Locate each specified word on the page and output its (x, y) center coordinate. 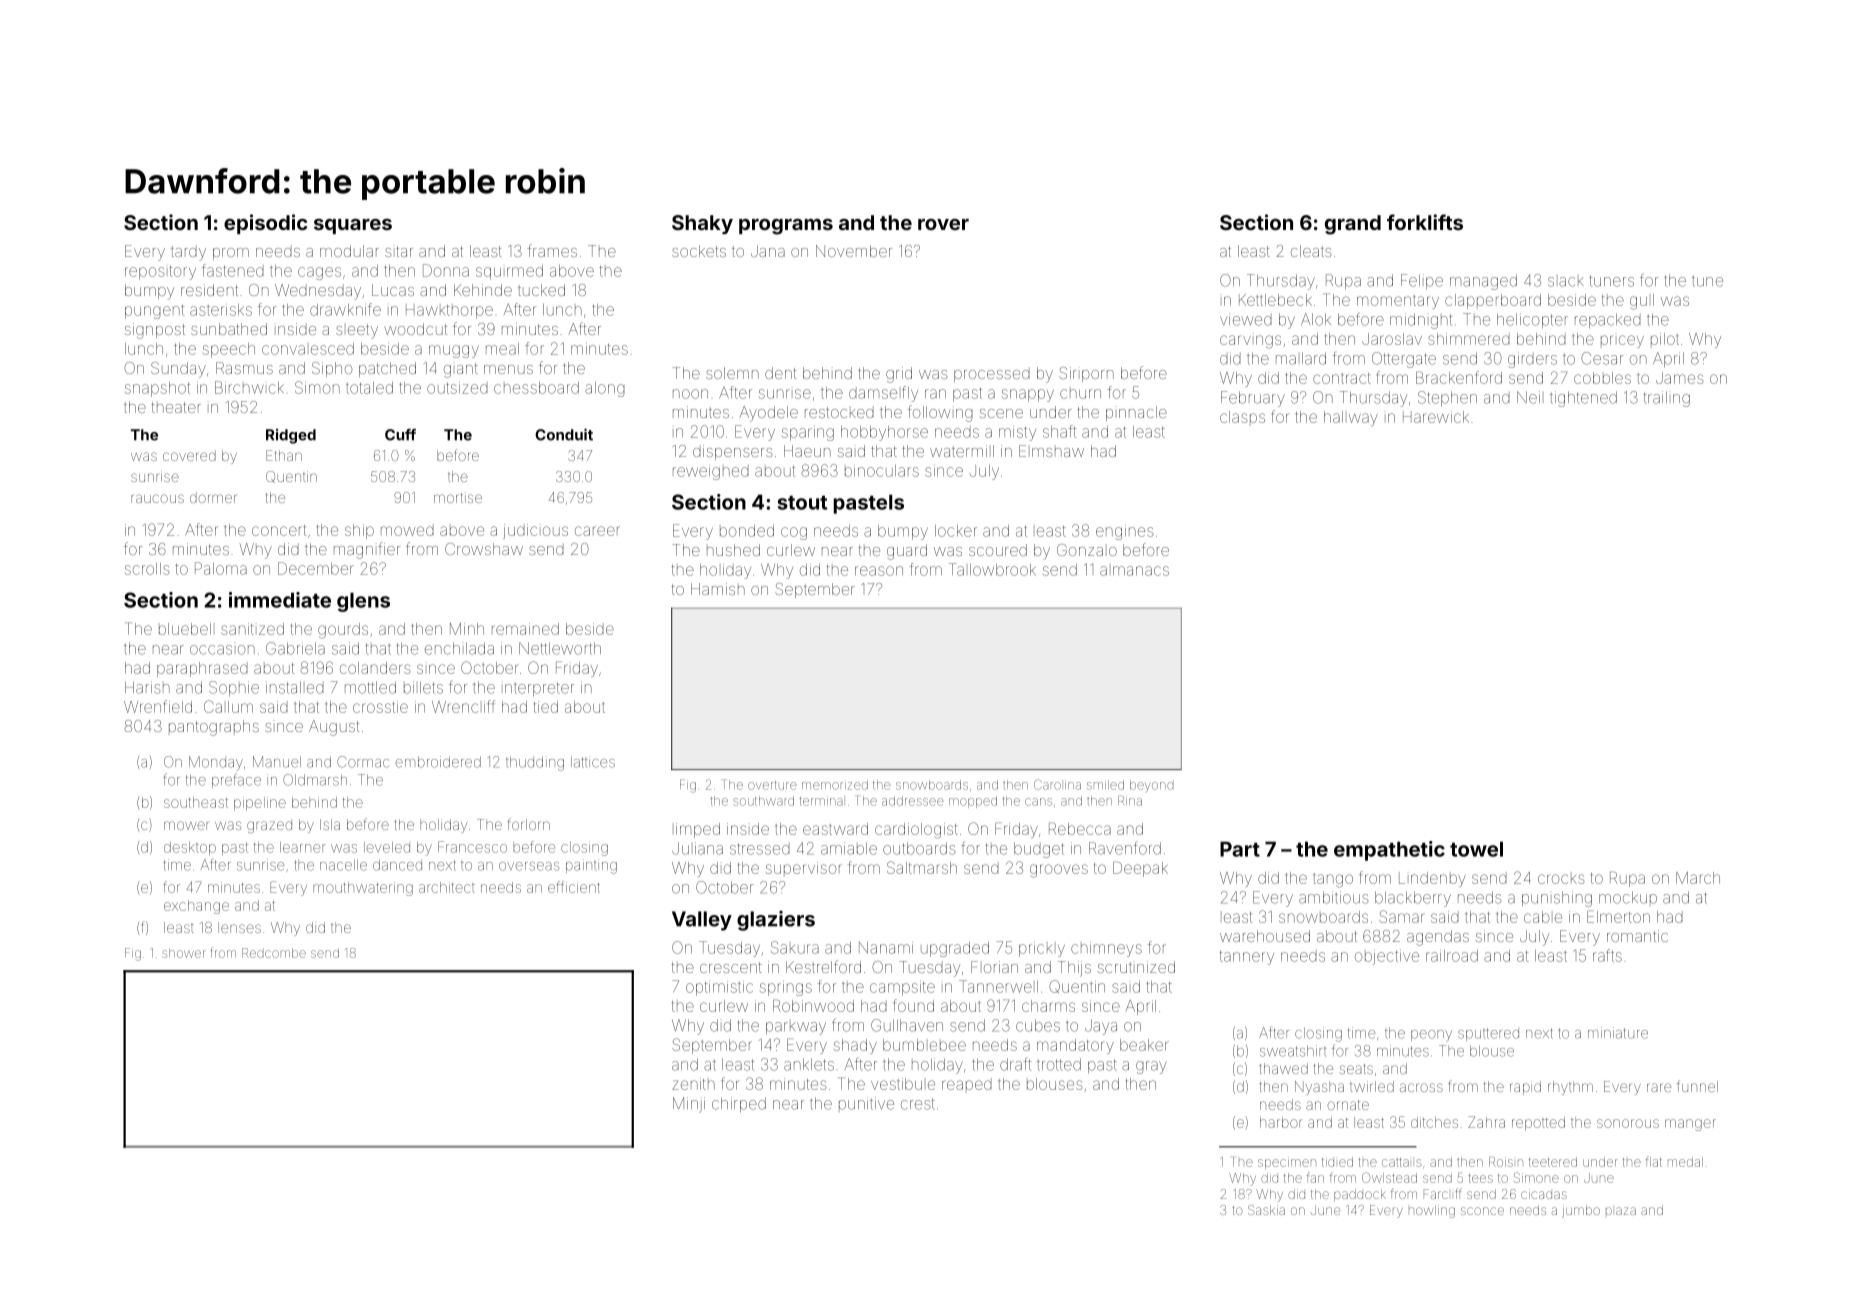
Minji (689, 1105)
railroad (1452, 956)
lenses (239, 927)
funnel (1697, 1086)
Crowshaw (484, 549)
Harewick (1436, 417)
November (854, 251)
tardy (188, 253)
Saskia (1266, 1210)
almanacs (1134, 571)
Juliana (697, 848)
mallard (1301, 358)
